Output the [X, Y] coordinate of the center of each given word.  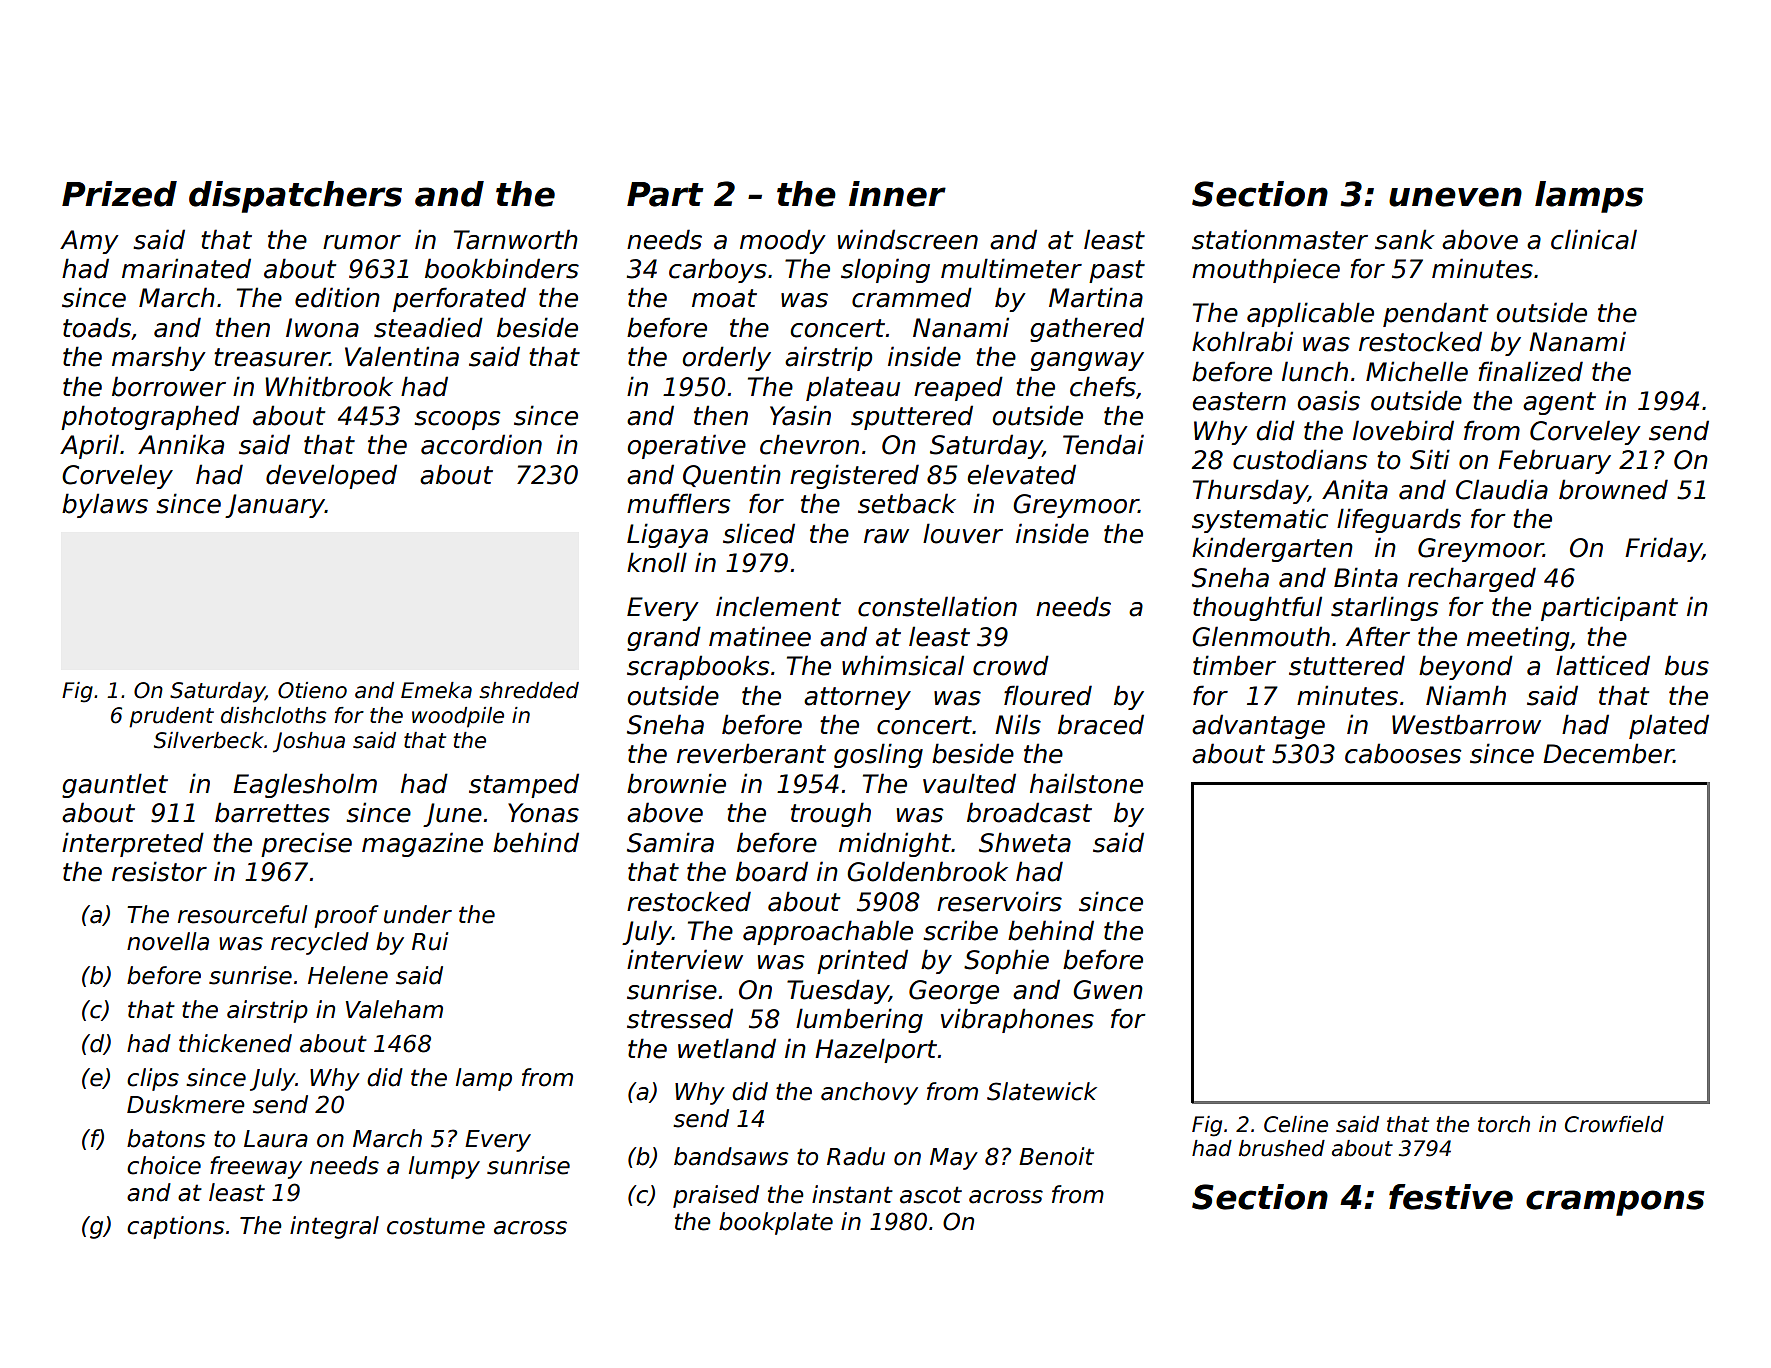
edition [337, 297]
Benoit [1056, 1156]
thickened [235, 1043]
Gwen [1108, 990]
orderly [726, 358]
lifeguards [1399, 520]
